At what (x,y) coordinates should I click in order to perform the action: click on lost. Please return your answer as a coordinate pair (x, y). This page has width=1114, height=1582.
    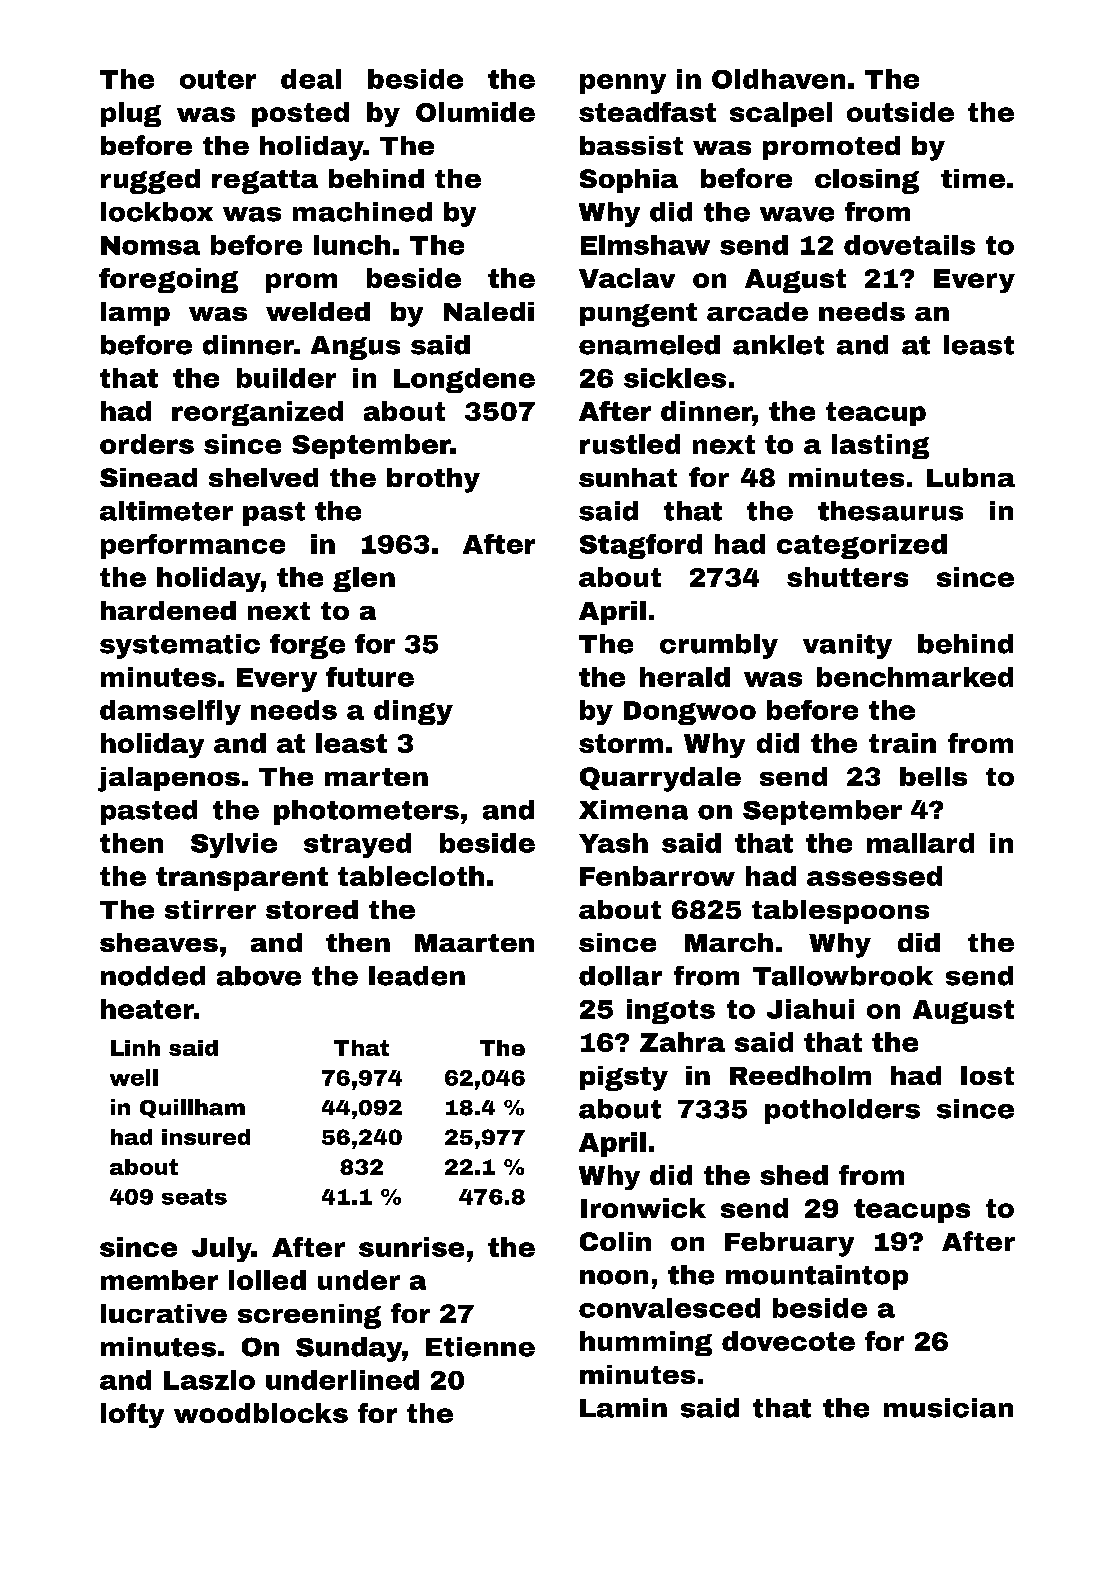
    Looking at the image, I should click on (987, 1075).
